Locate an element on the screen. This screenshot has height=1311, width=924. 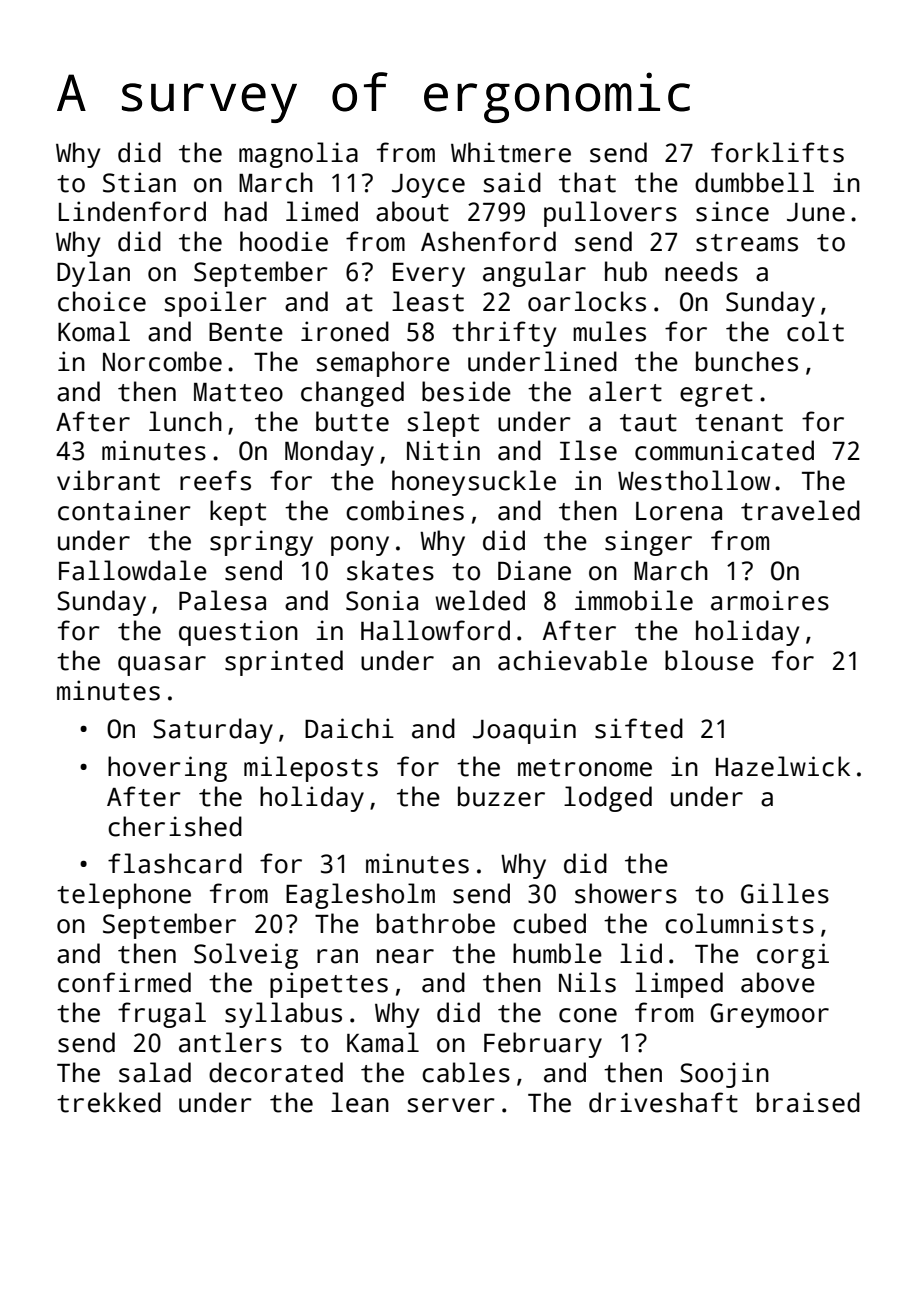
magnolia is located at coordinates (298, 155).
